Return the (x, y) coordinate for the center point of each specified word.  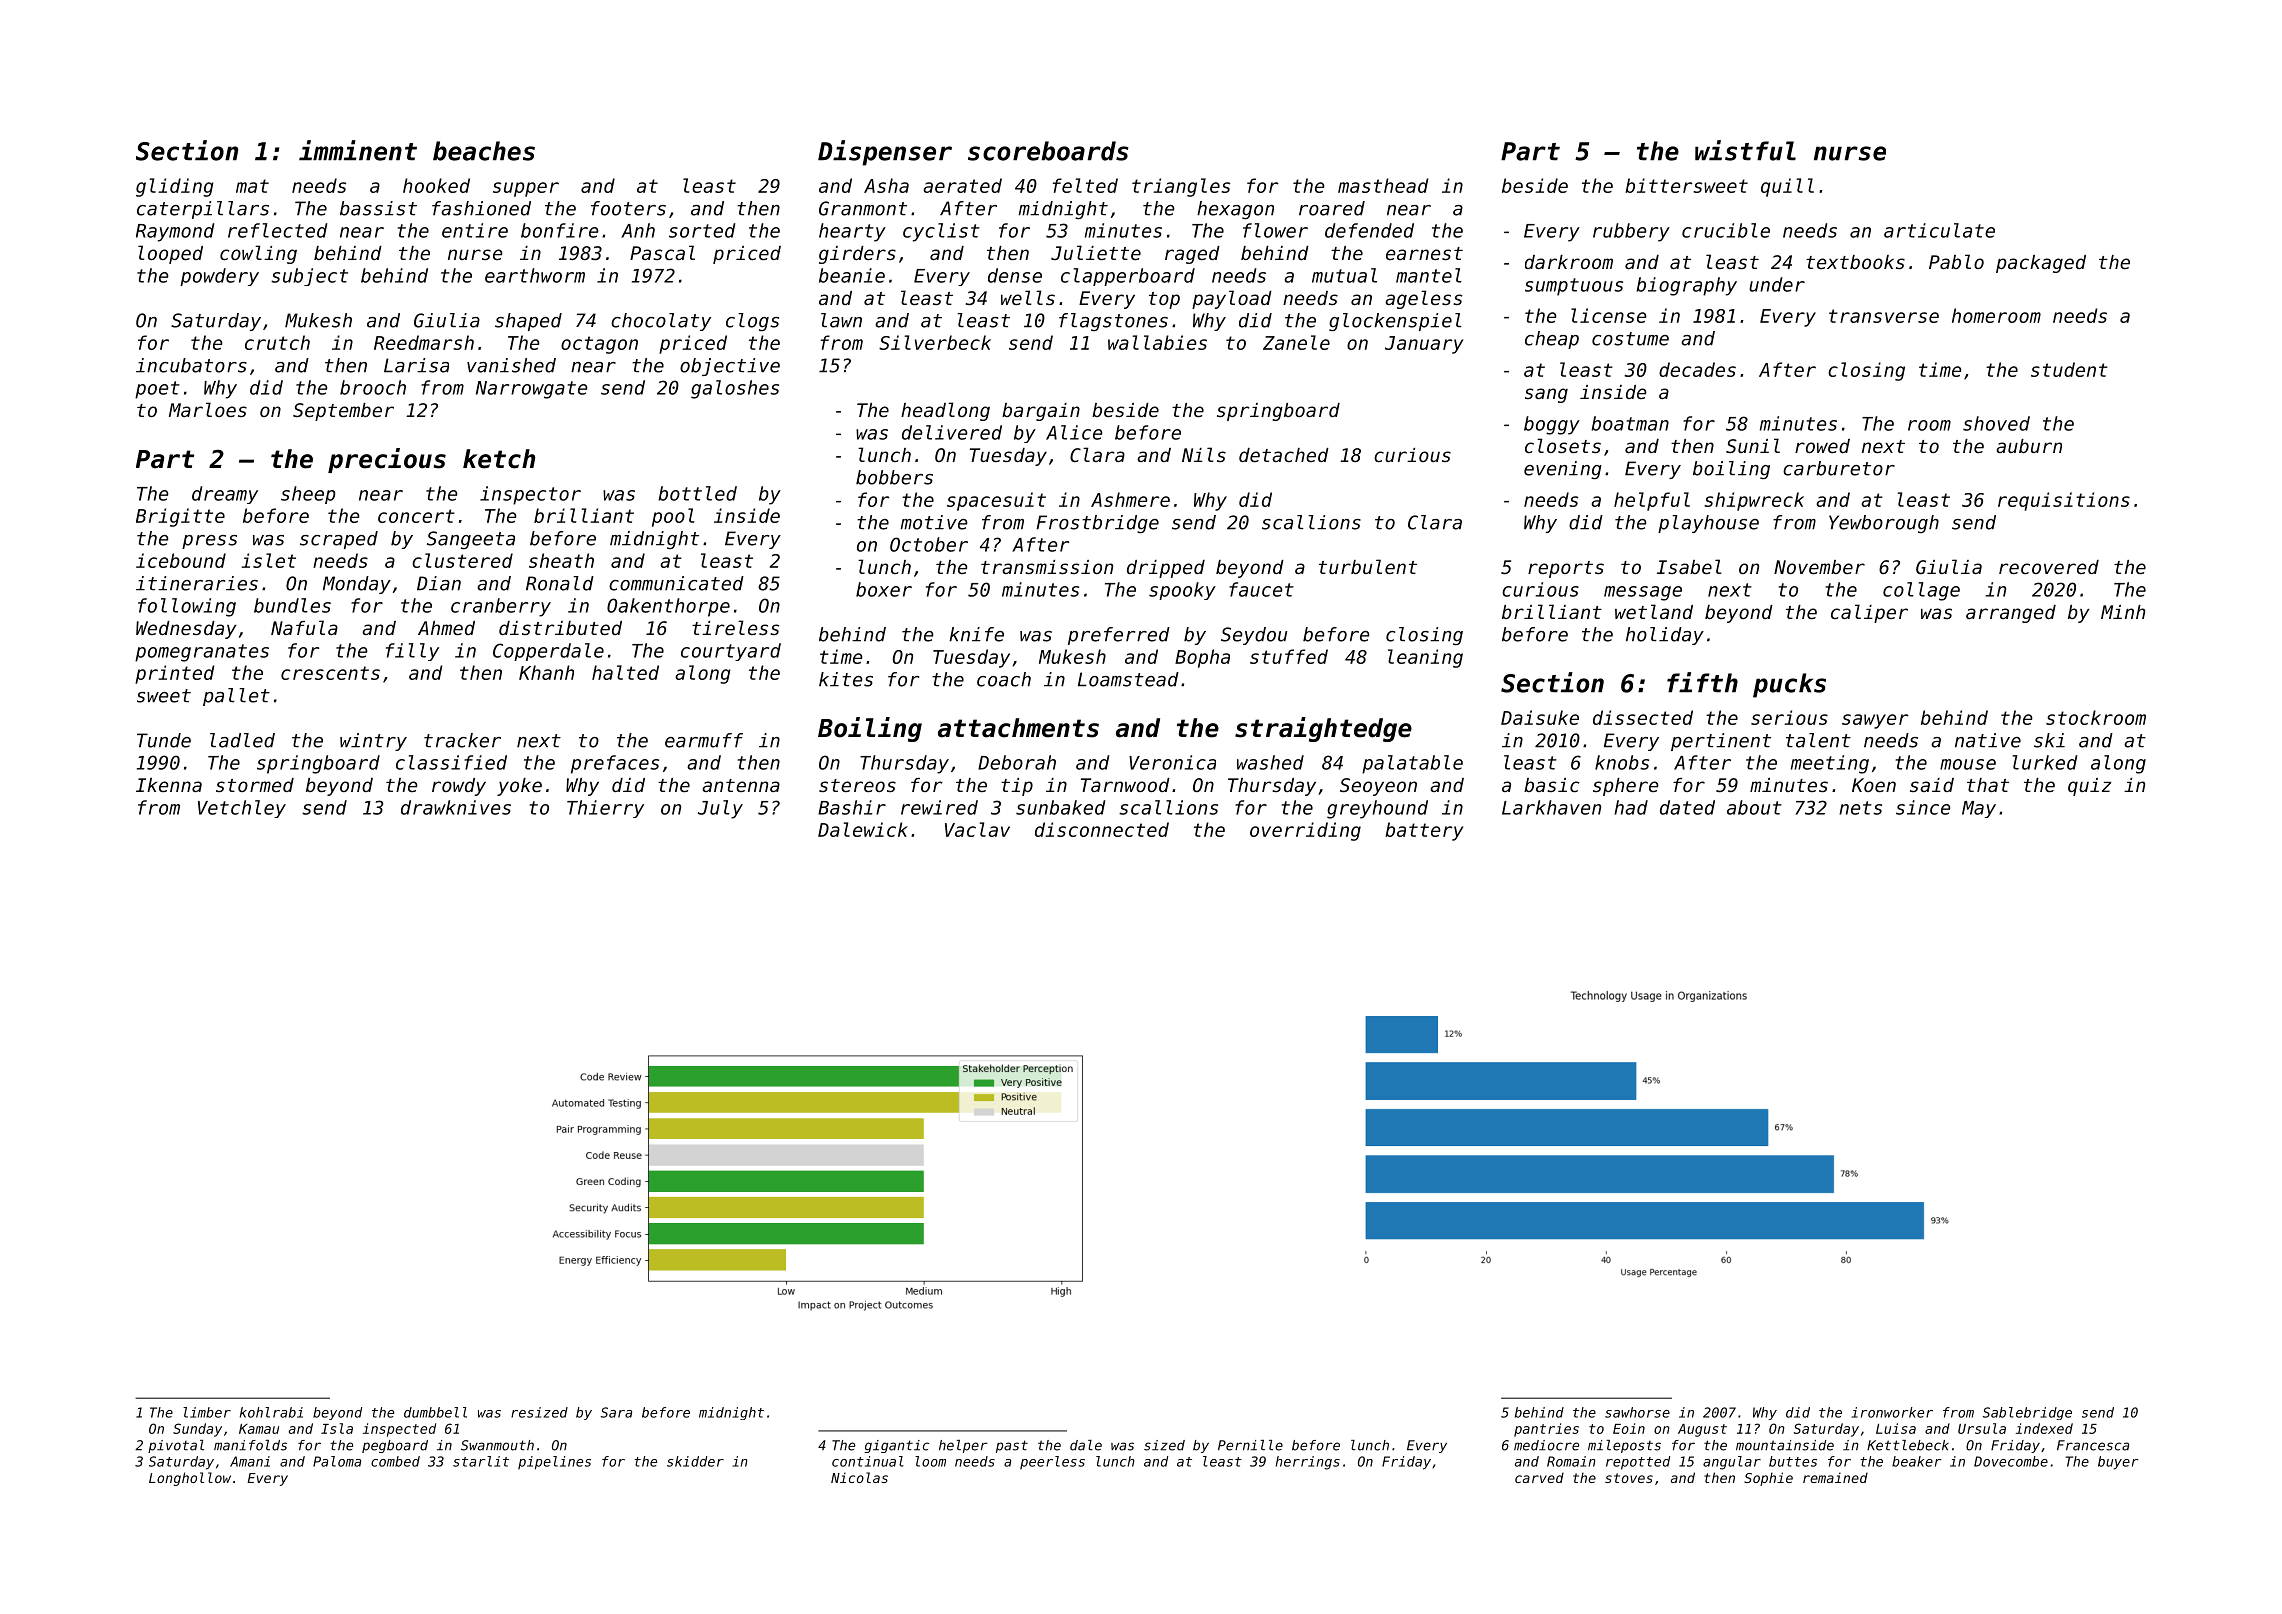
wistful (1745, 150)
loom (930, 1461)
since (1923, 807)
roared (1332, 208)
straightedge (1323, 729)
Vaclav (977, 829)
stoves (1629, 1478)
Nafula (304, 627)
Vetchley (242, 809)
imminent (358, 150)
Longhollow (190, 1479)
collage (1921, 591)
